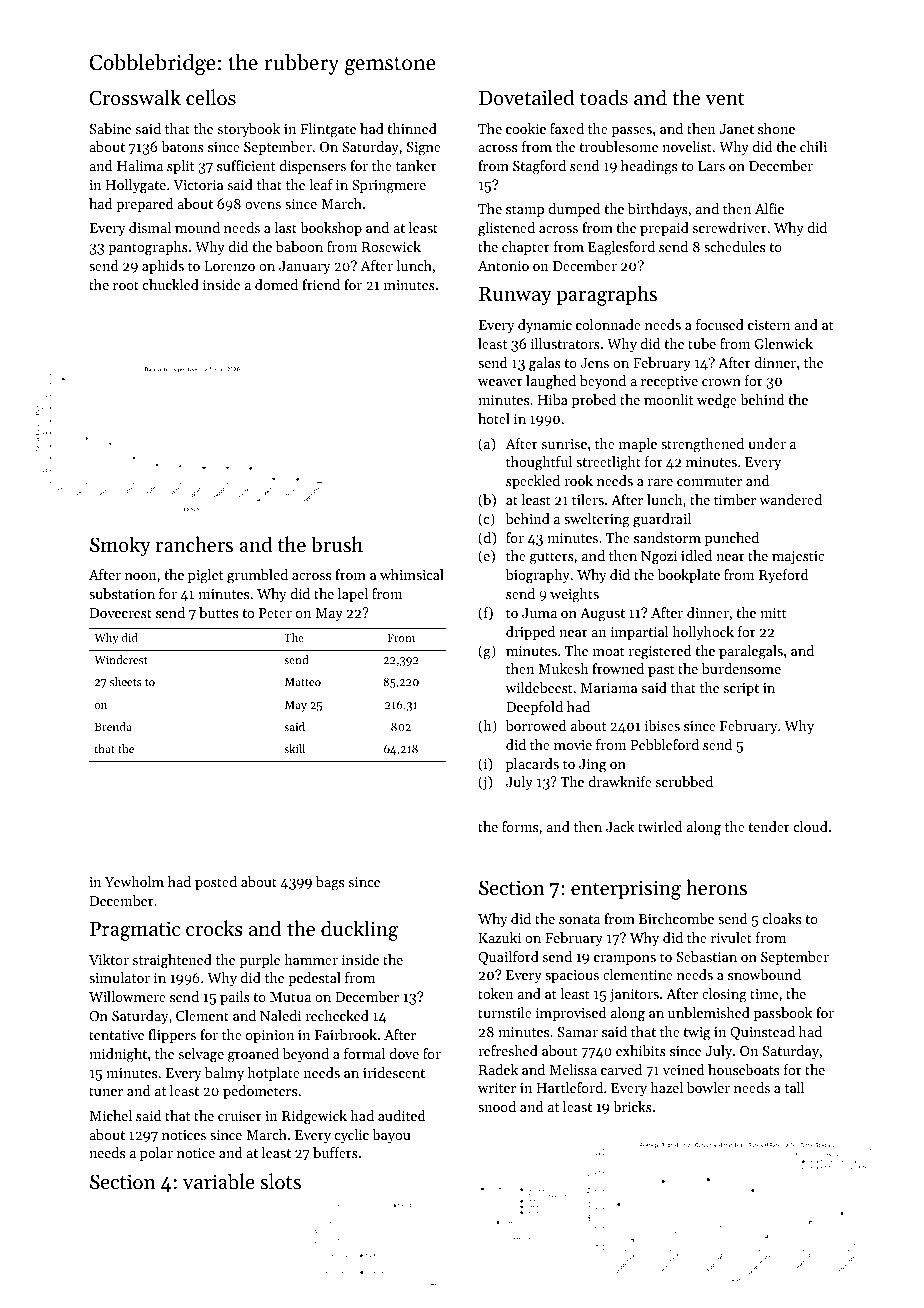 Image resolution: width=924 pixels, height=1308 pixels. I want to click on Smoky, so click(120, 546).
